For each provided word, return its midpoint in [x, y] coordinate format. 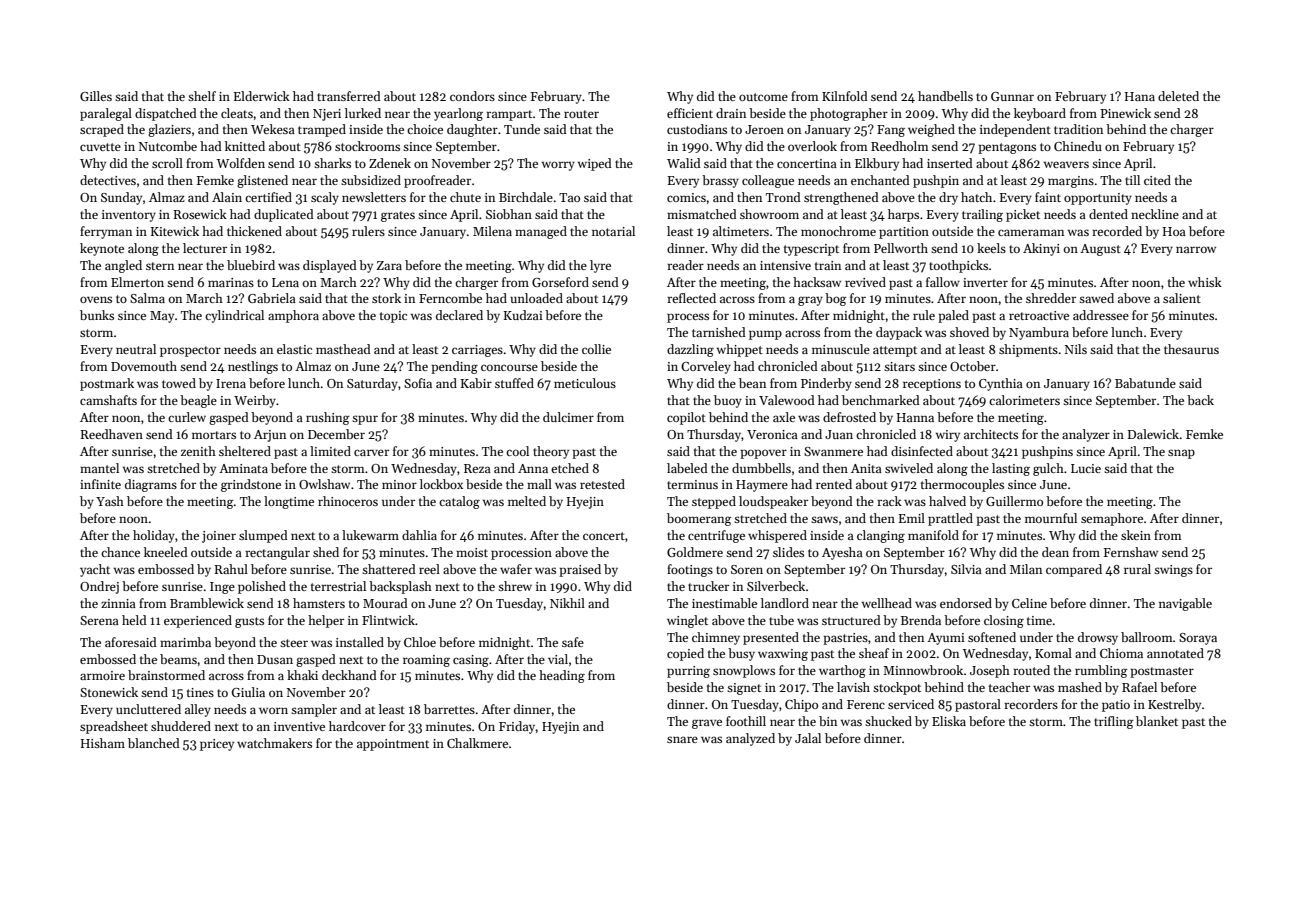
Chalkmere [477, 743]
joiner [219, 537]
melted [527, 501]
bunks [97, 315]
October [973, 366]
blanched [154, 743]
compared [1074, 570]
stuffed [514, 383]
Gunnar [1012, 96]
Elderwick [262, 96]
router [581, 114]
